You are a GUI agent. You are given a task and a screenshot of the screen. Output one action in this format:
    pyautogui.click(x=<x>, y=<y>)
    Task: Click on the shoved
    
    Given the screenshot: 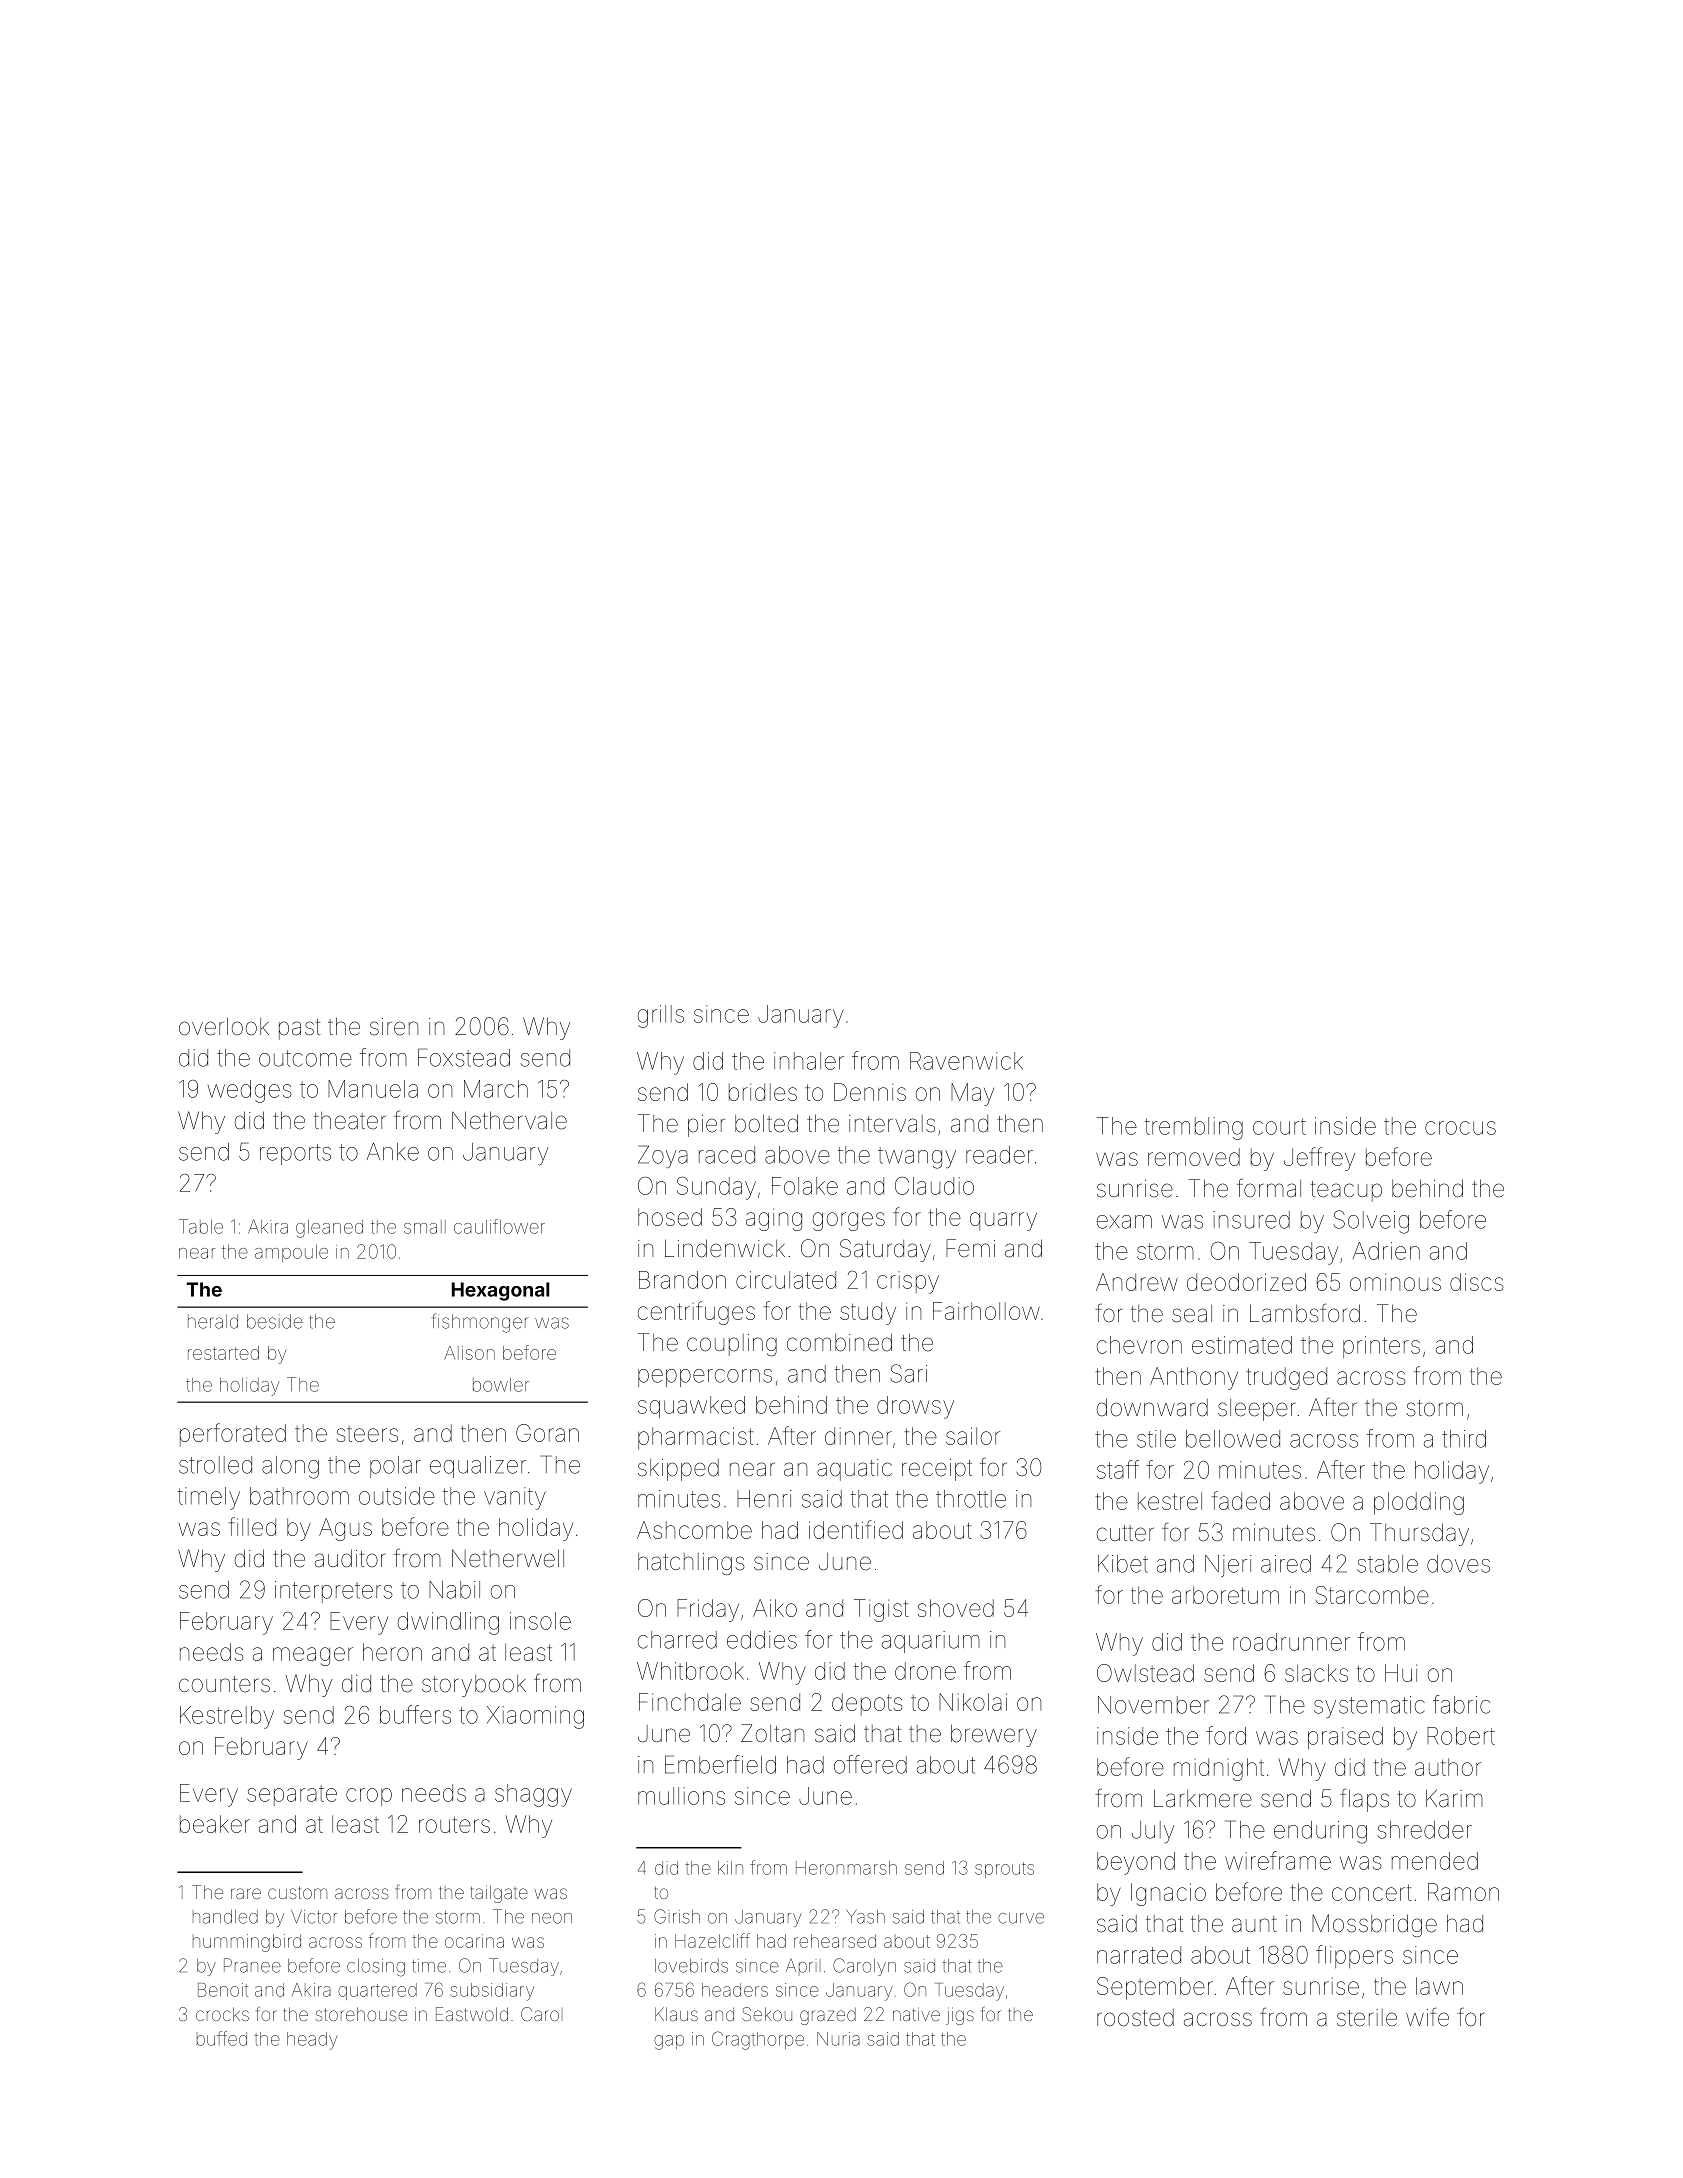 What is the action you would take?
    pyautogui.click(x=956, y=1608)
